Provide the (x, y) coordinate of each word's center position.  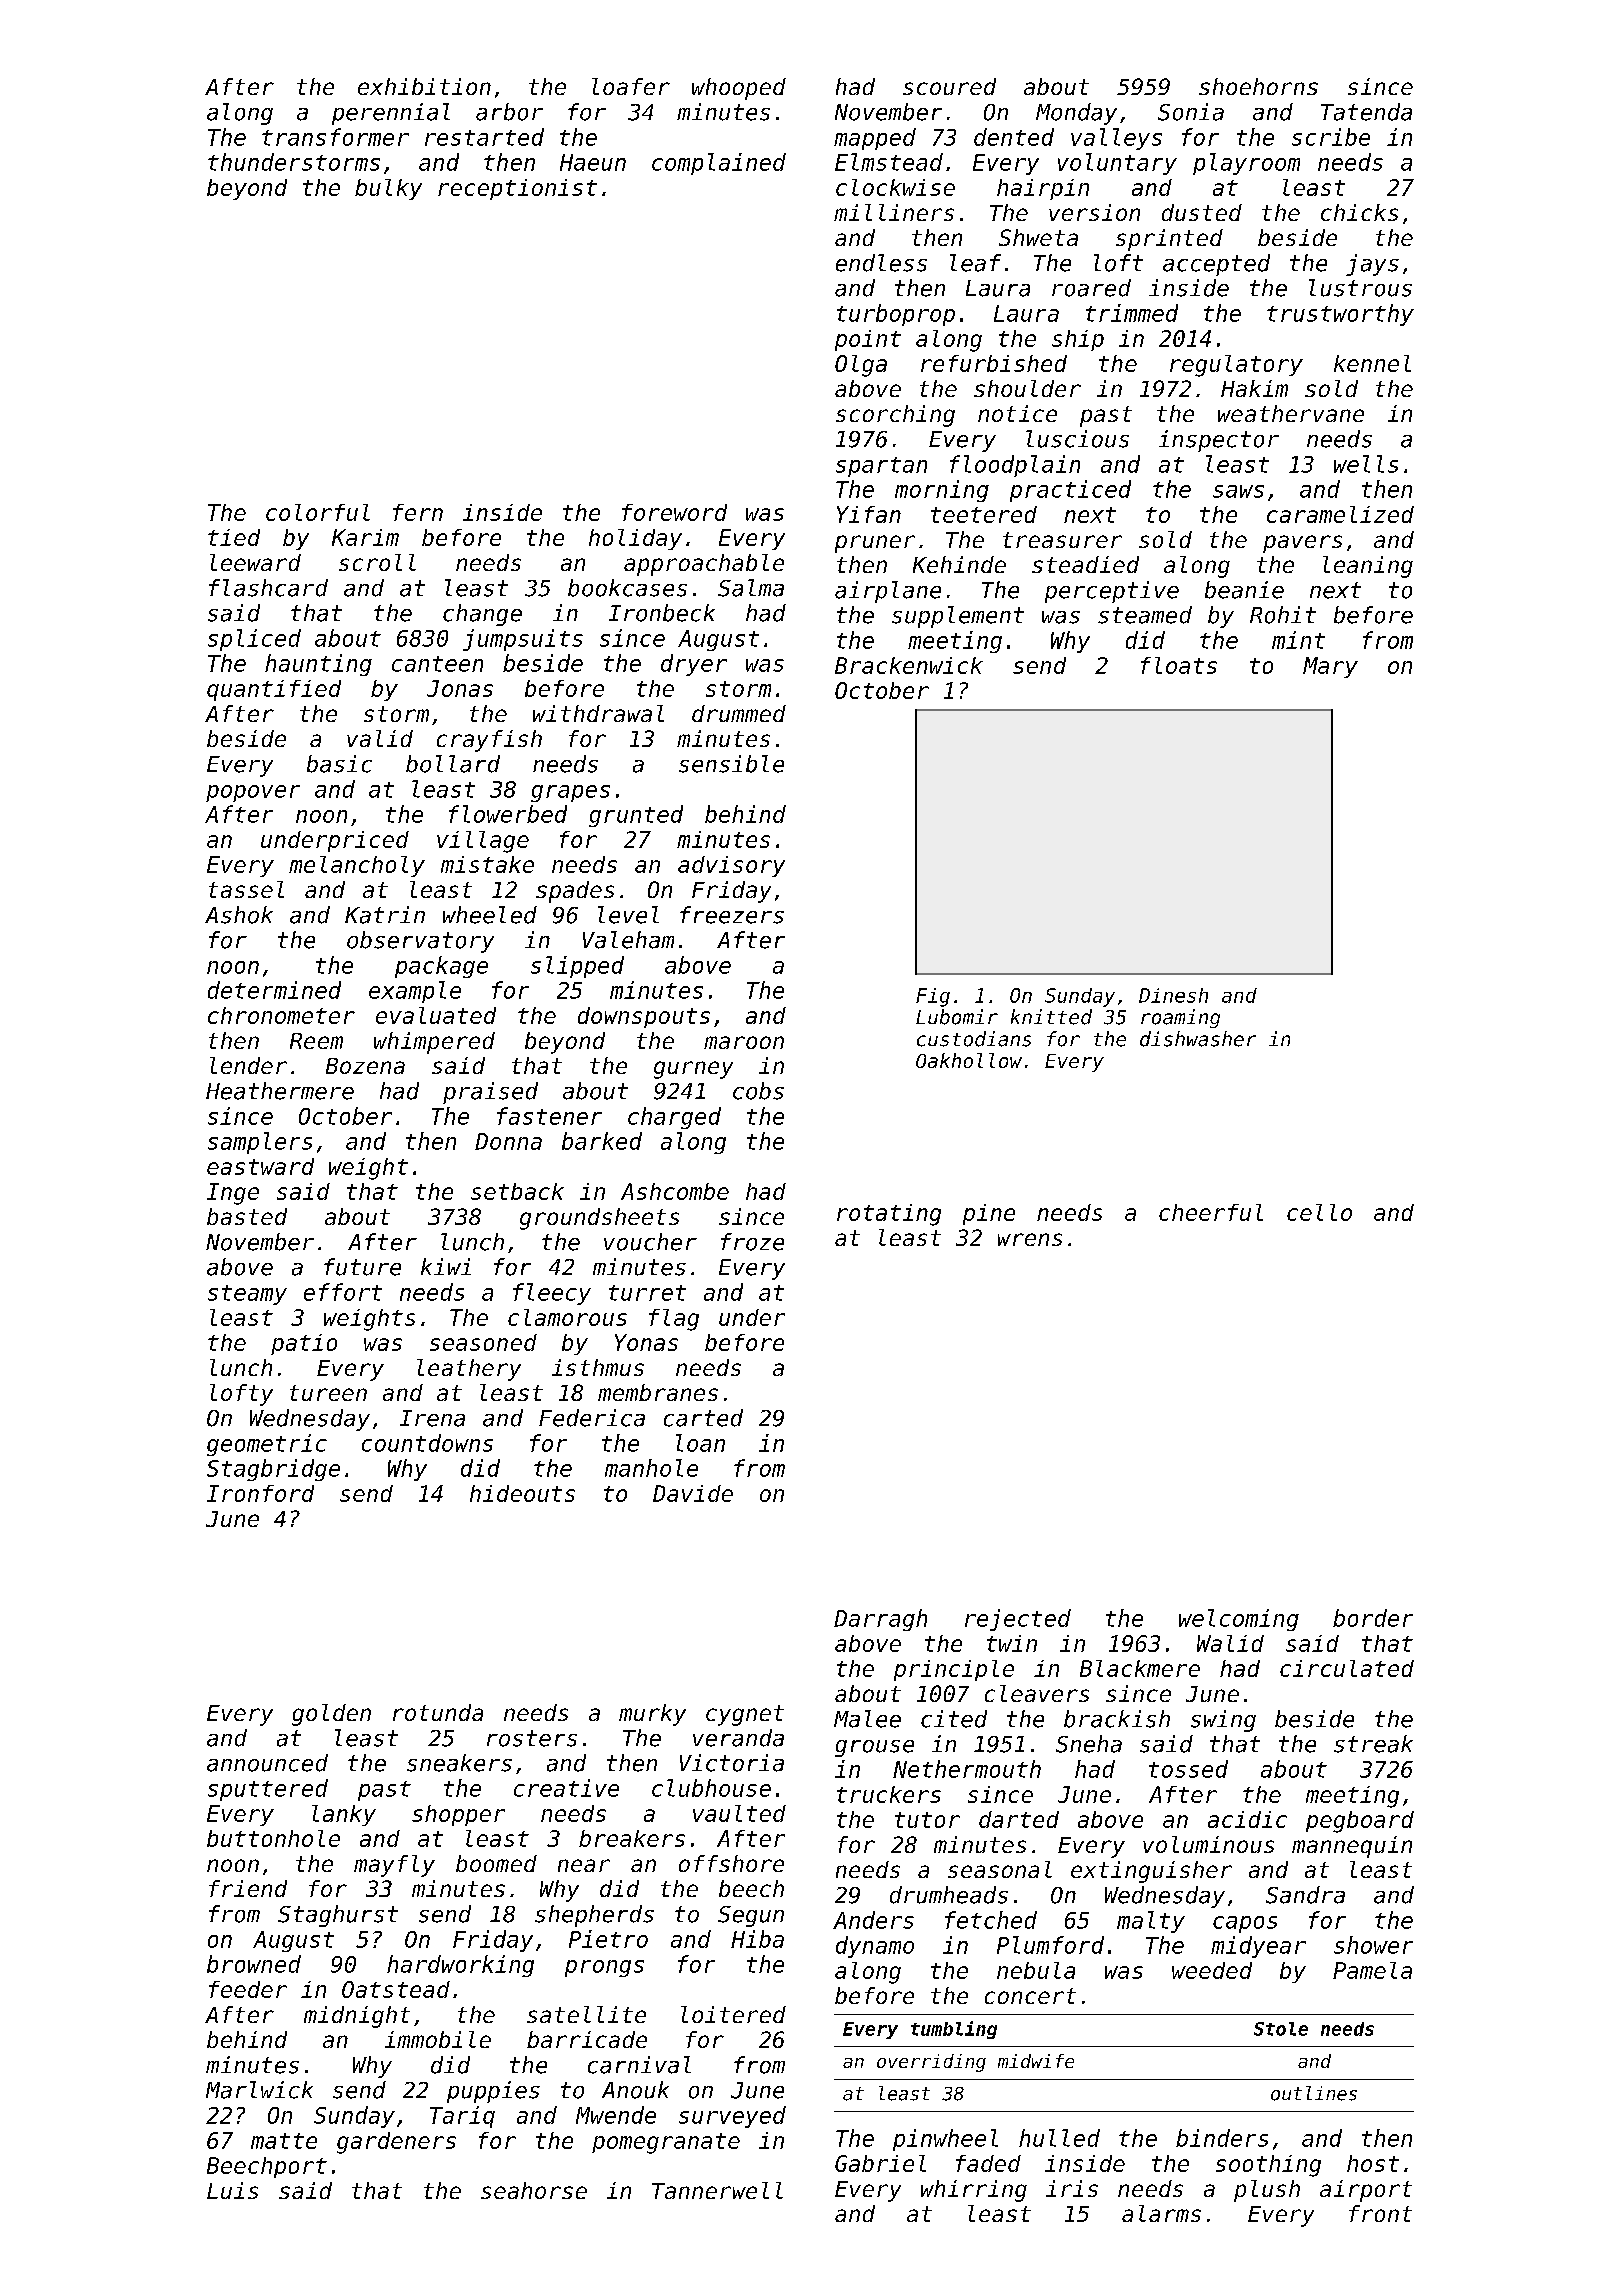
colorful (318, 512)
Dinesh (1173, 995)
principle (954, 1670)
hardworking (460, 1966)
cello (1319, 1212)
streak (1373, 1744)
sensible (731, 764)
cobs (758, 1091)
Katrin (385, 915)
